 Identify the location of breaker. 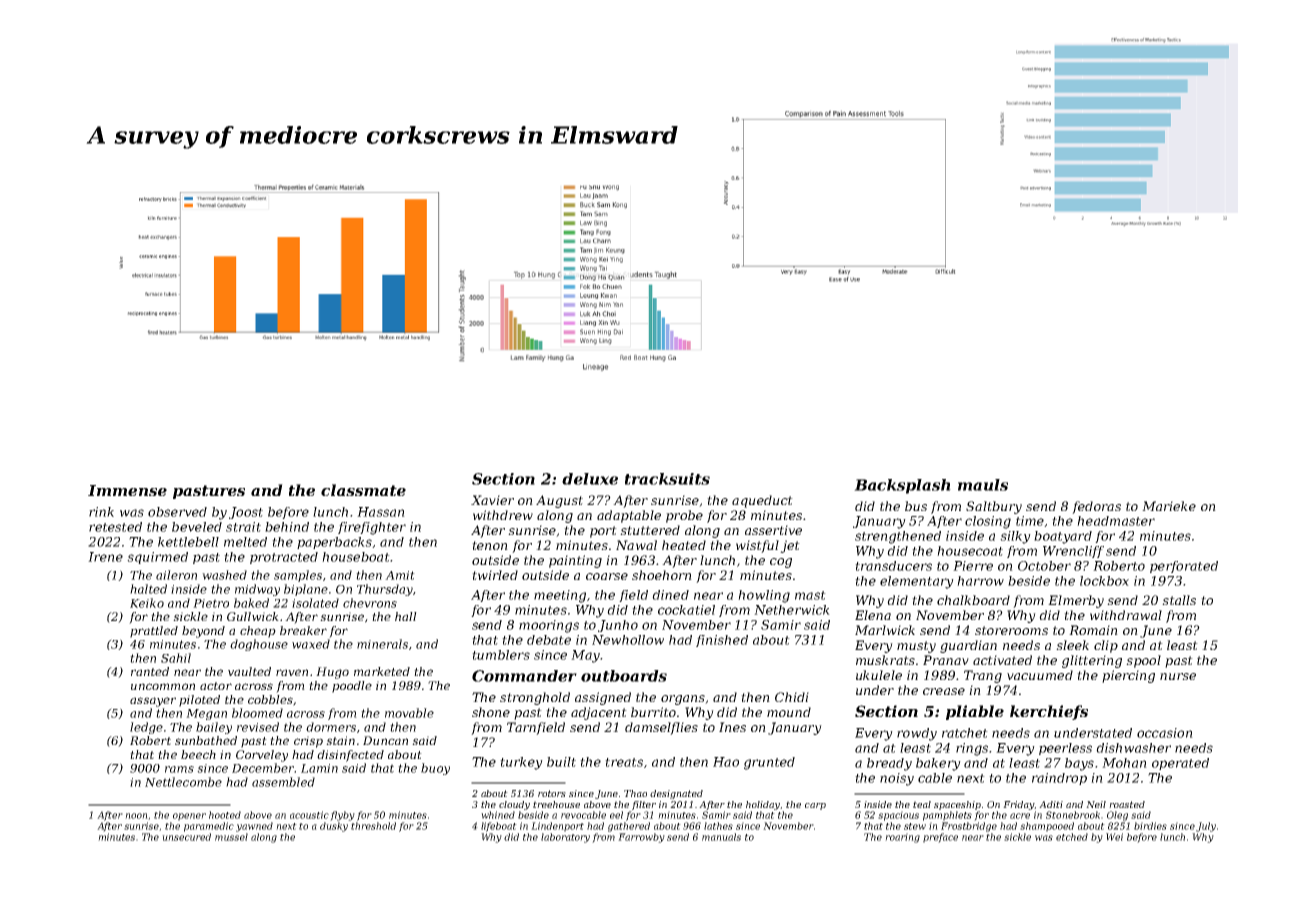
(303, 630).
